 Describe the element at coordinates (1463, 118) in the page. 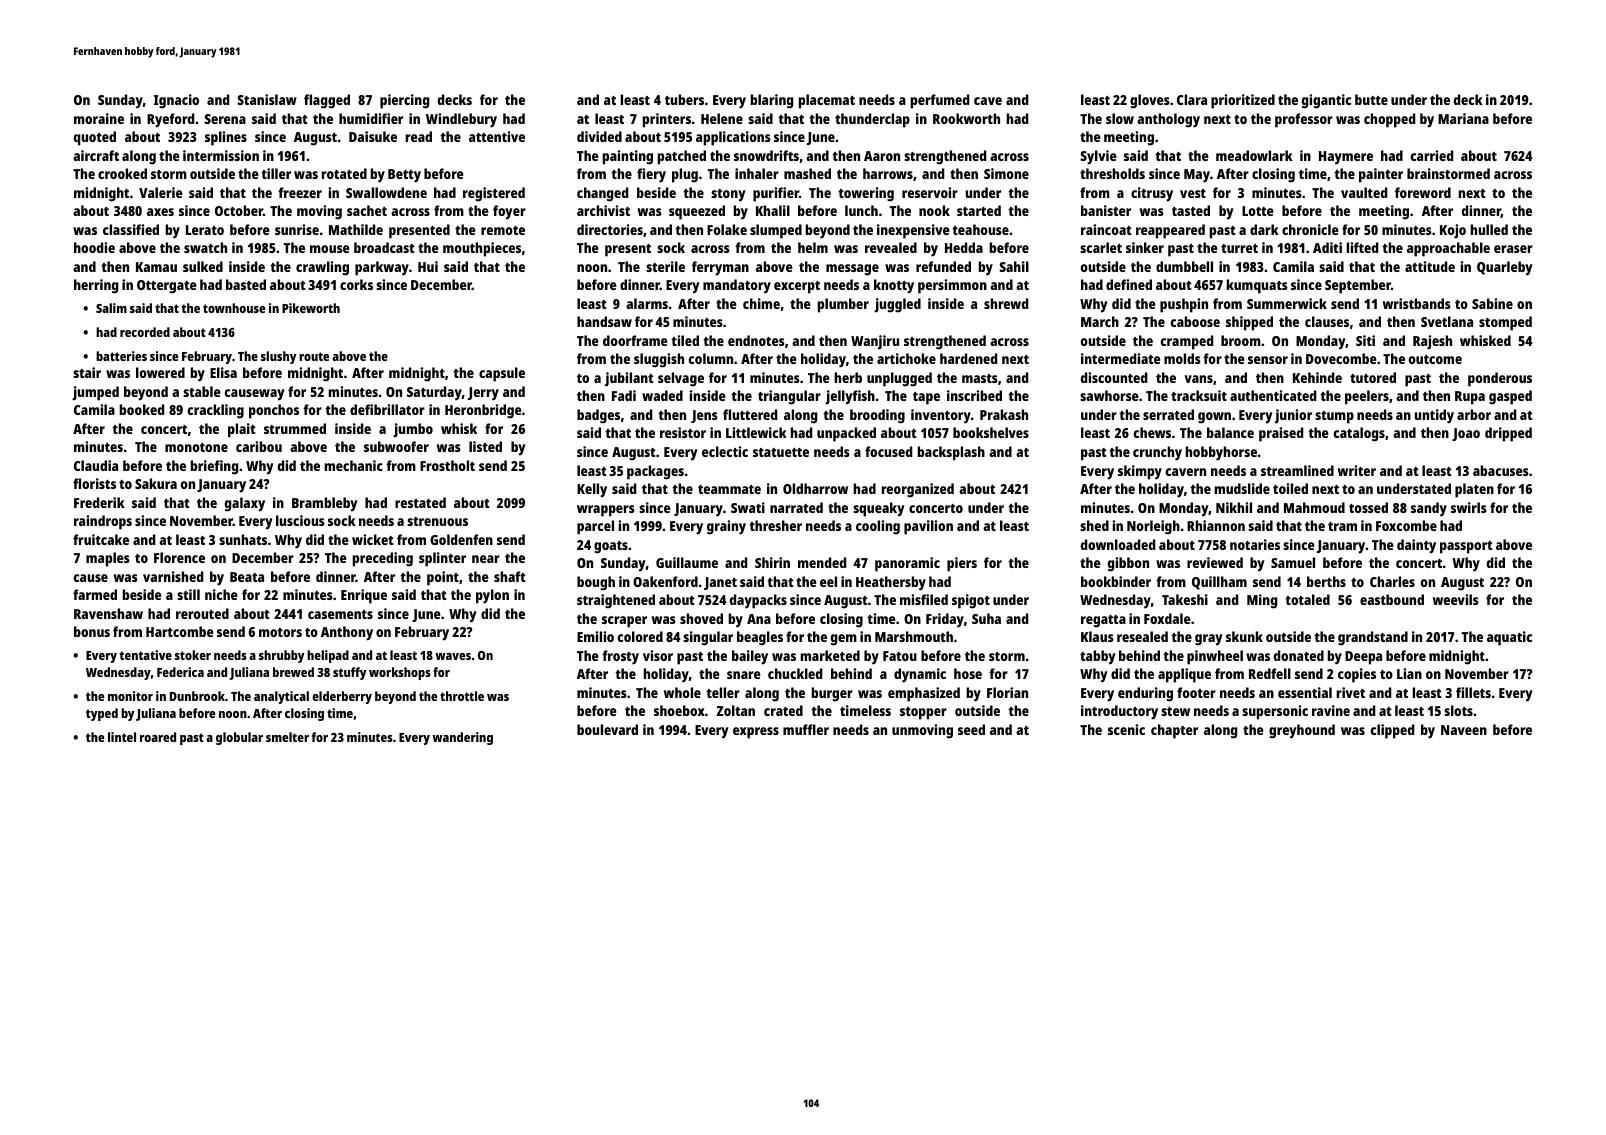

I see `Mariana` at that location.
